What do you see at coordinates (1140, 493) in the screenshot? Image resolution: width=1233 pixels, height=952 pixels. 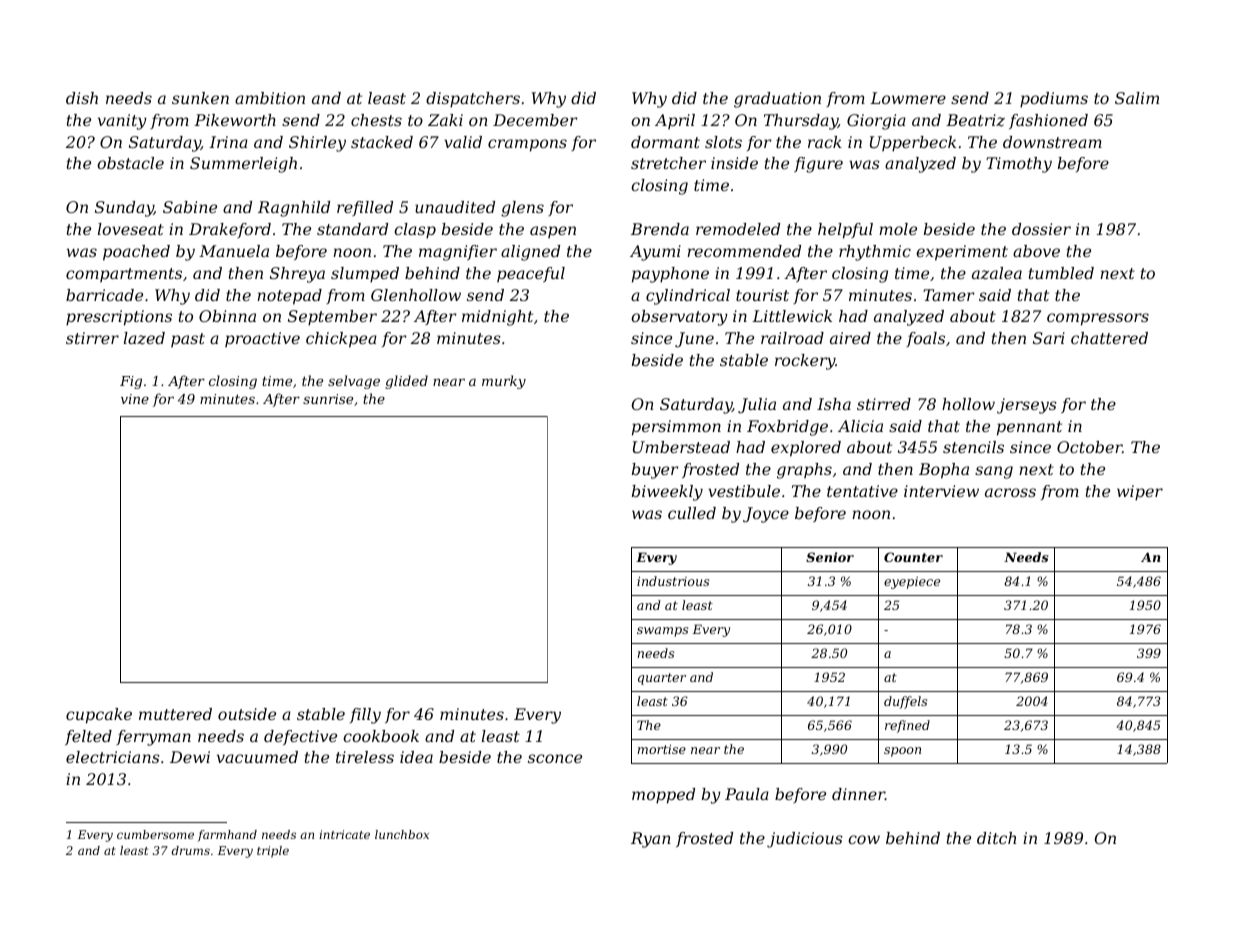 I see `wiper` at bounding box center [1140, 493].
